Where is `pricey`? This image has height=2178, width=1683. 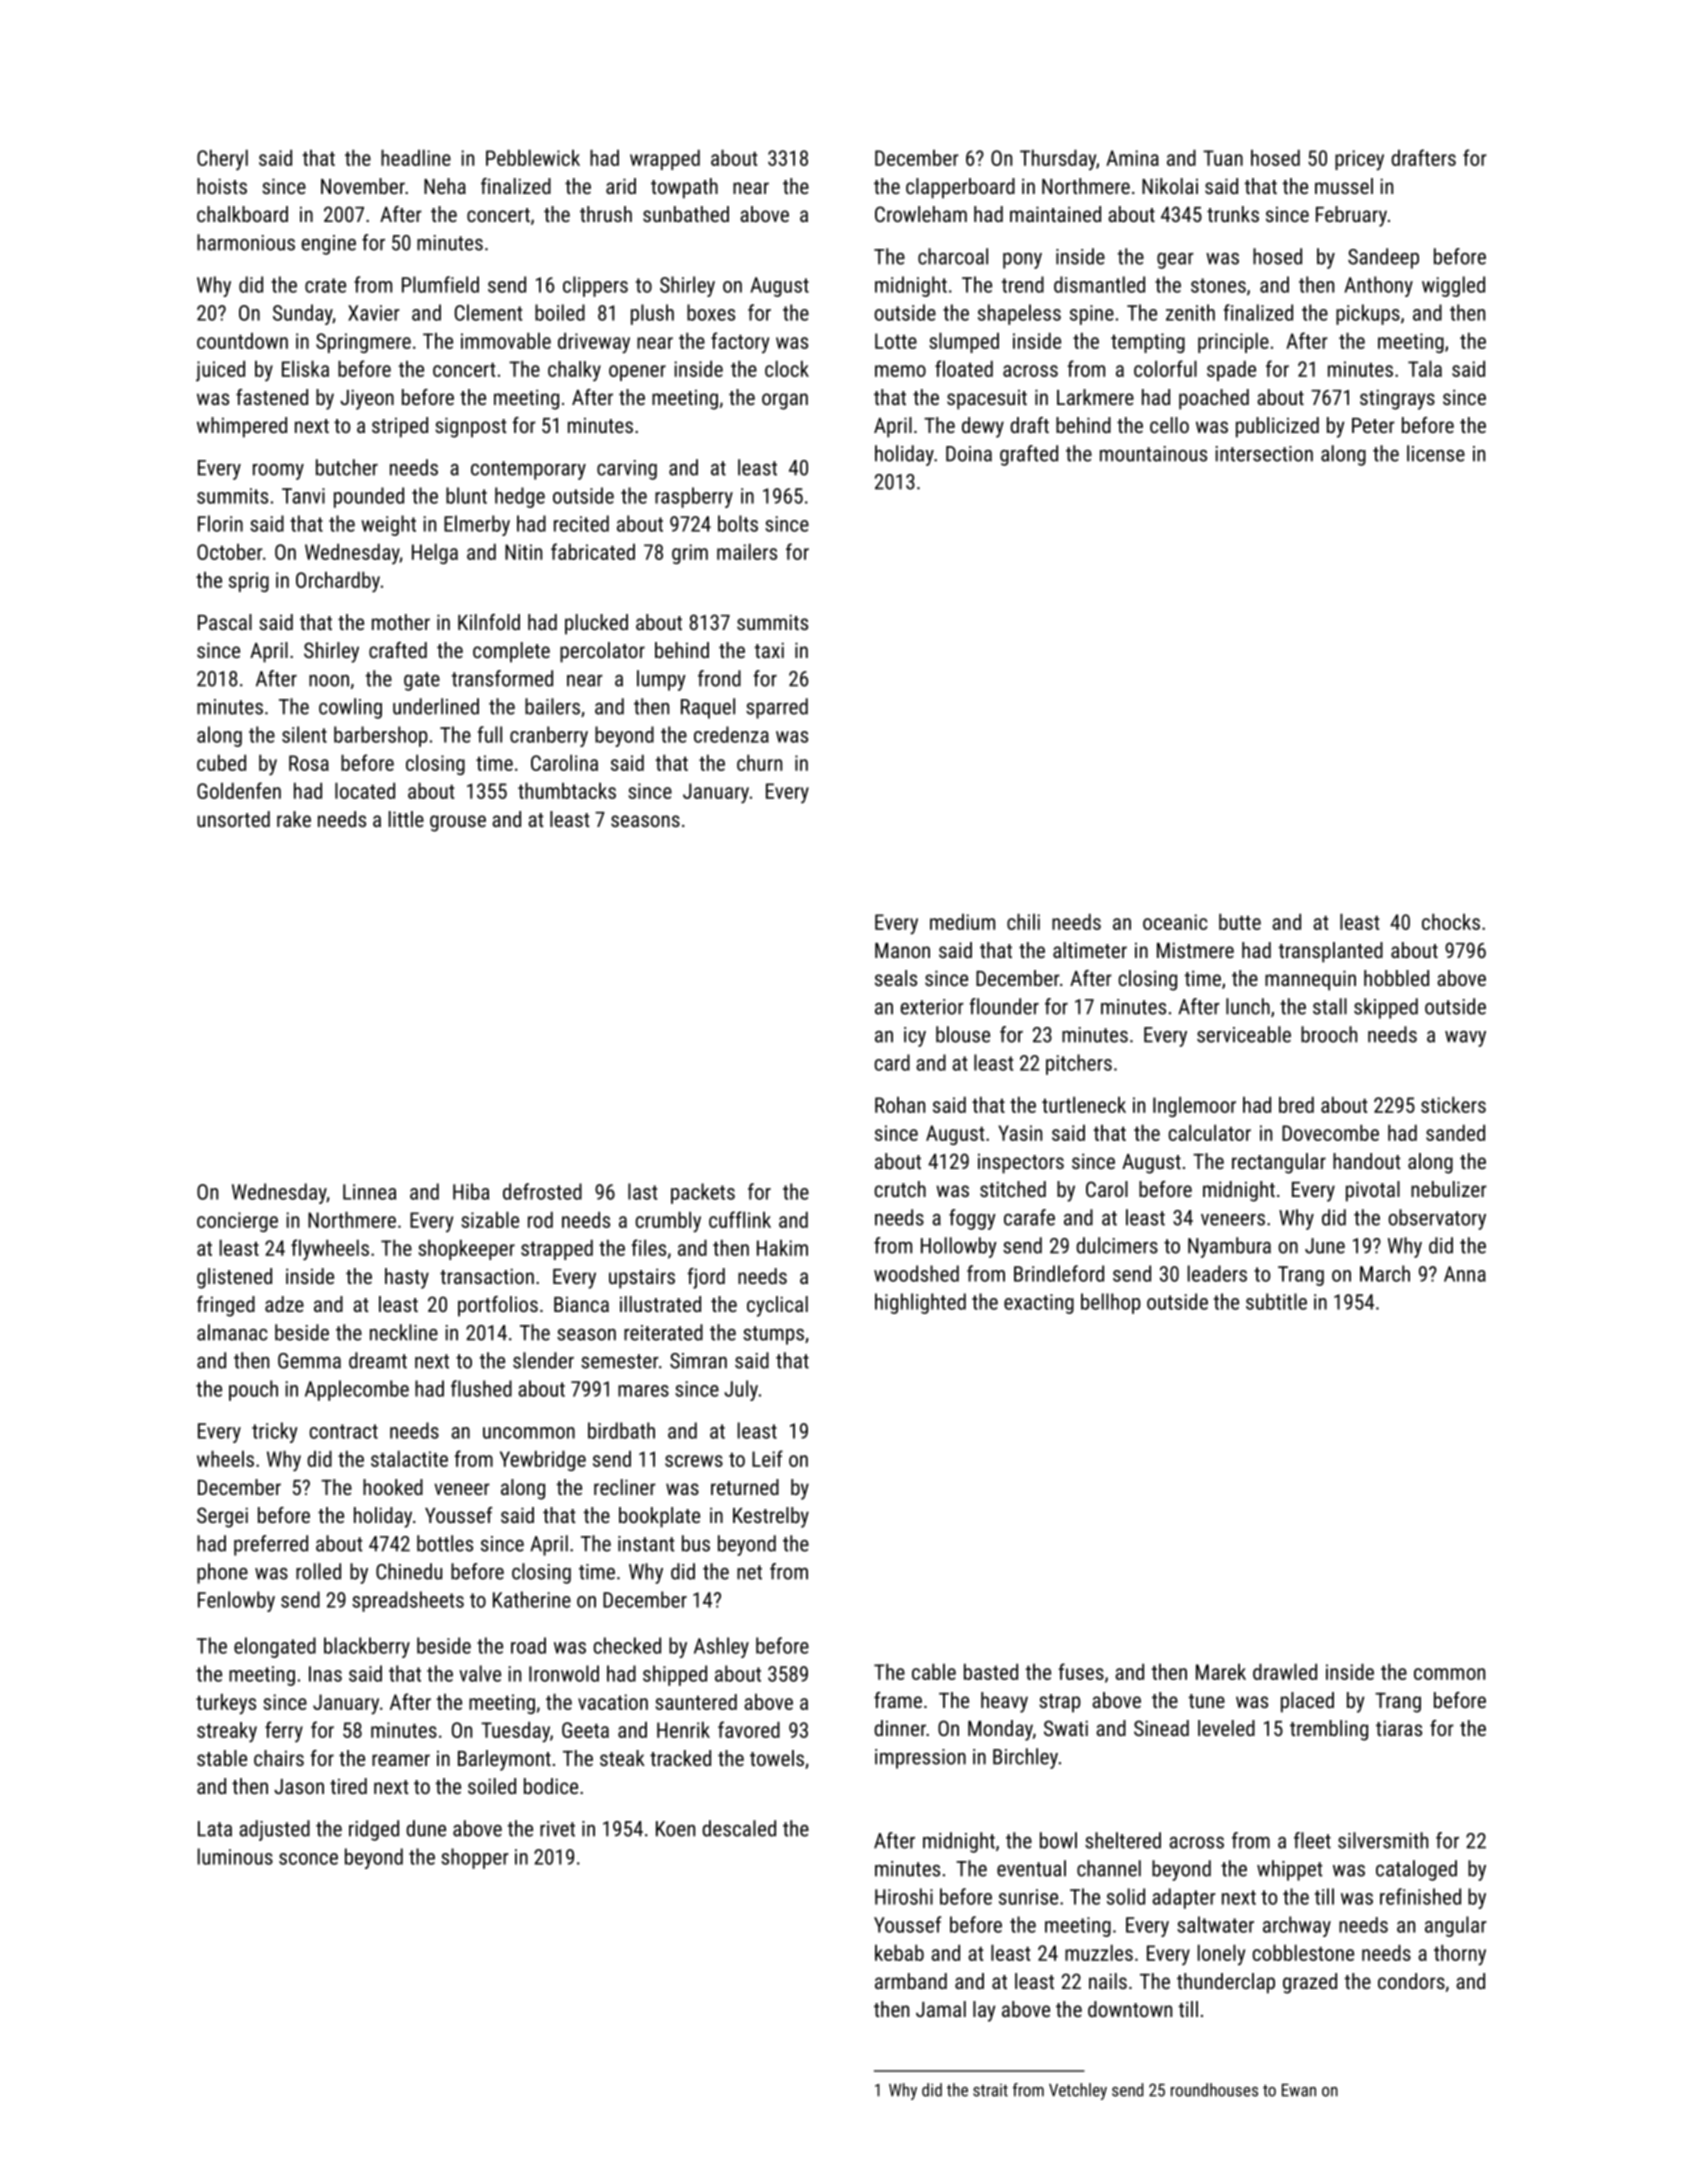
pricey is located at coordinates (1359, 160).
